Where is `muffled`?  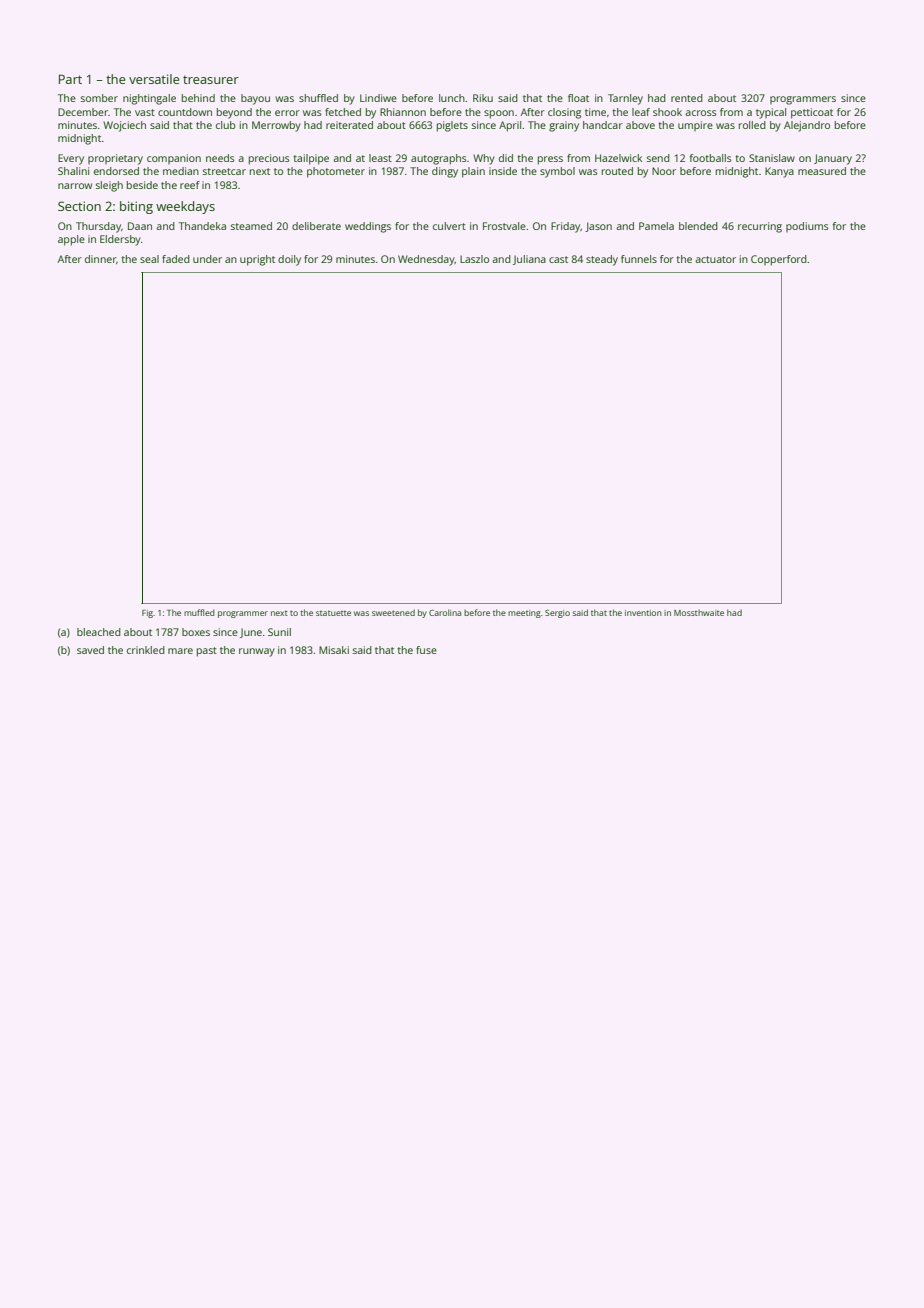
muffled is located at coordinates (199, 612).
